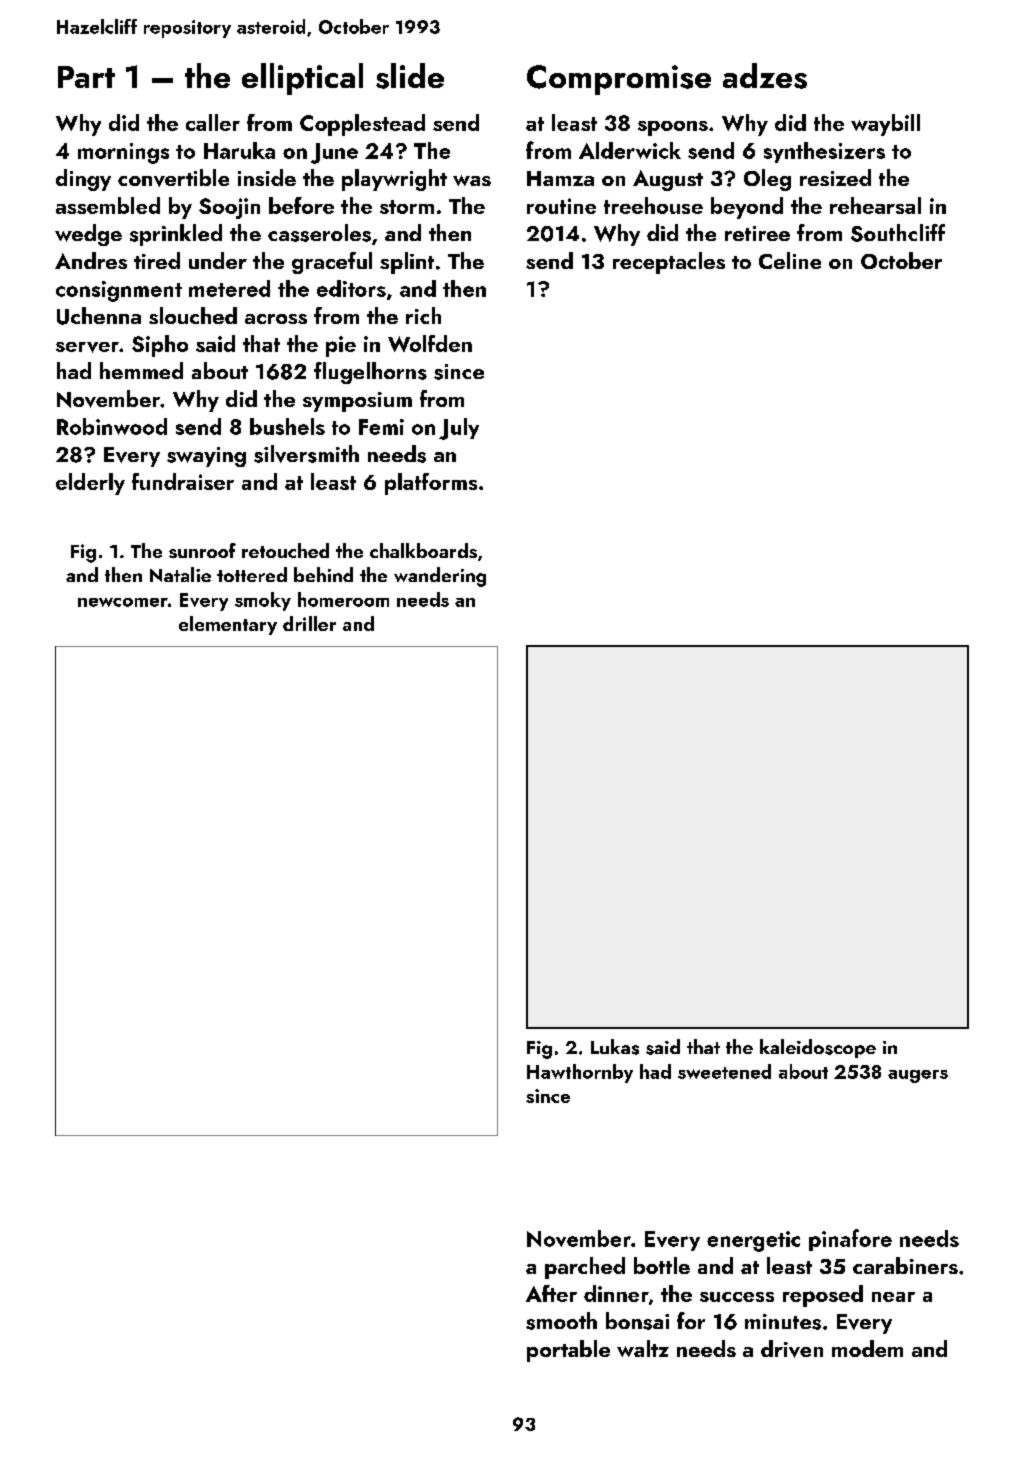 This document has width=1024, height=1483. Describe the element at coordinates (431, 484) in the document. I see `platforms` at that location.
